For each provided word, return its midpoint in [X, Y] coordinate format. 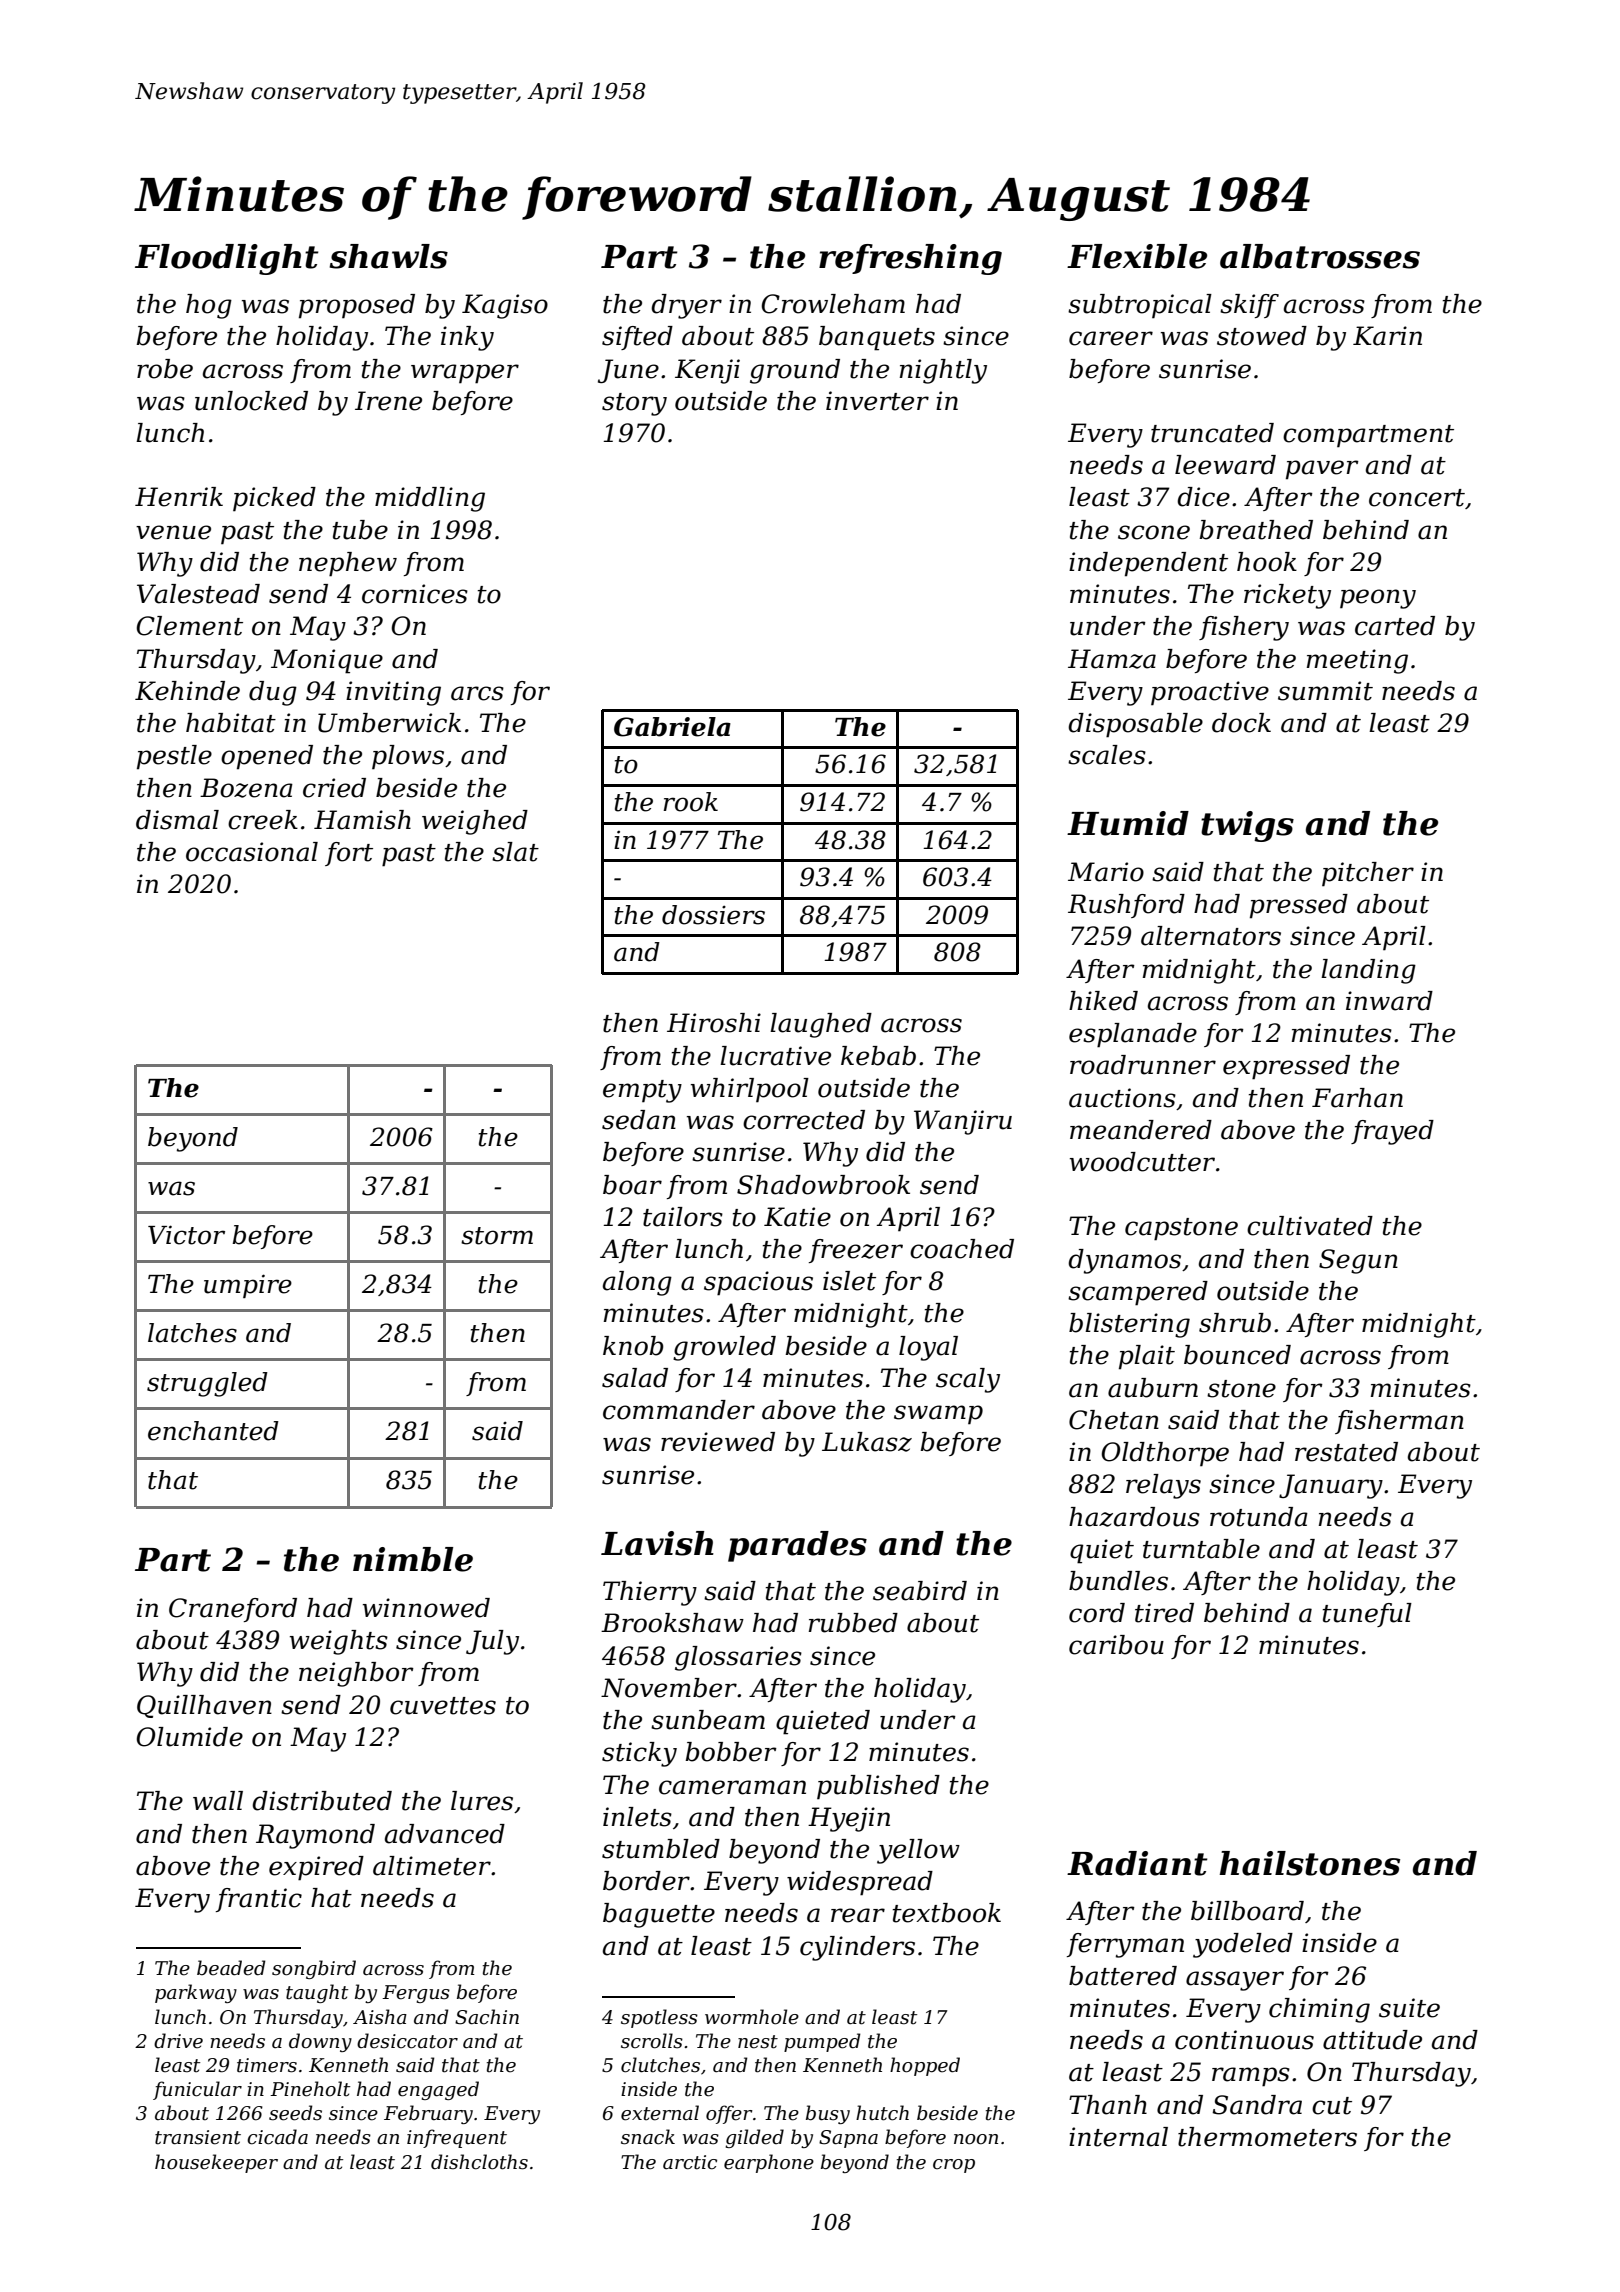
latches [192, 1333]
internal [1118, 2137]
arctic [690, 2162]
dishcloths [479, 2162]
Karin [1387, 336]
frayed [1392, 1132]
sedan [639, 1120]
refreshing [910, 259]
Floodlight [227, 259]
